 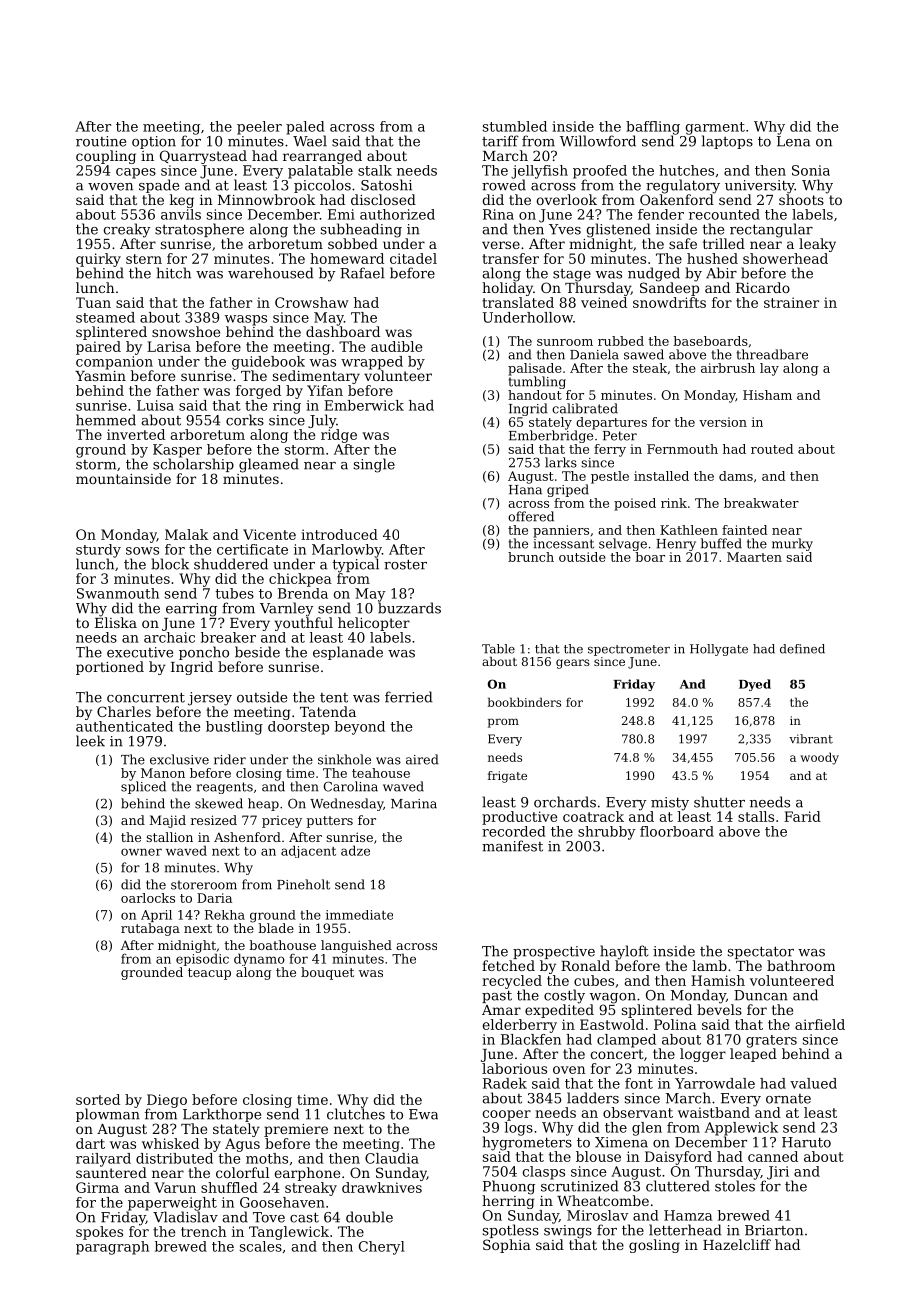 I want to click on leaky, so click(x=817, y=245).
